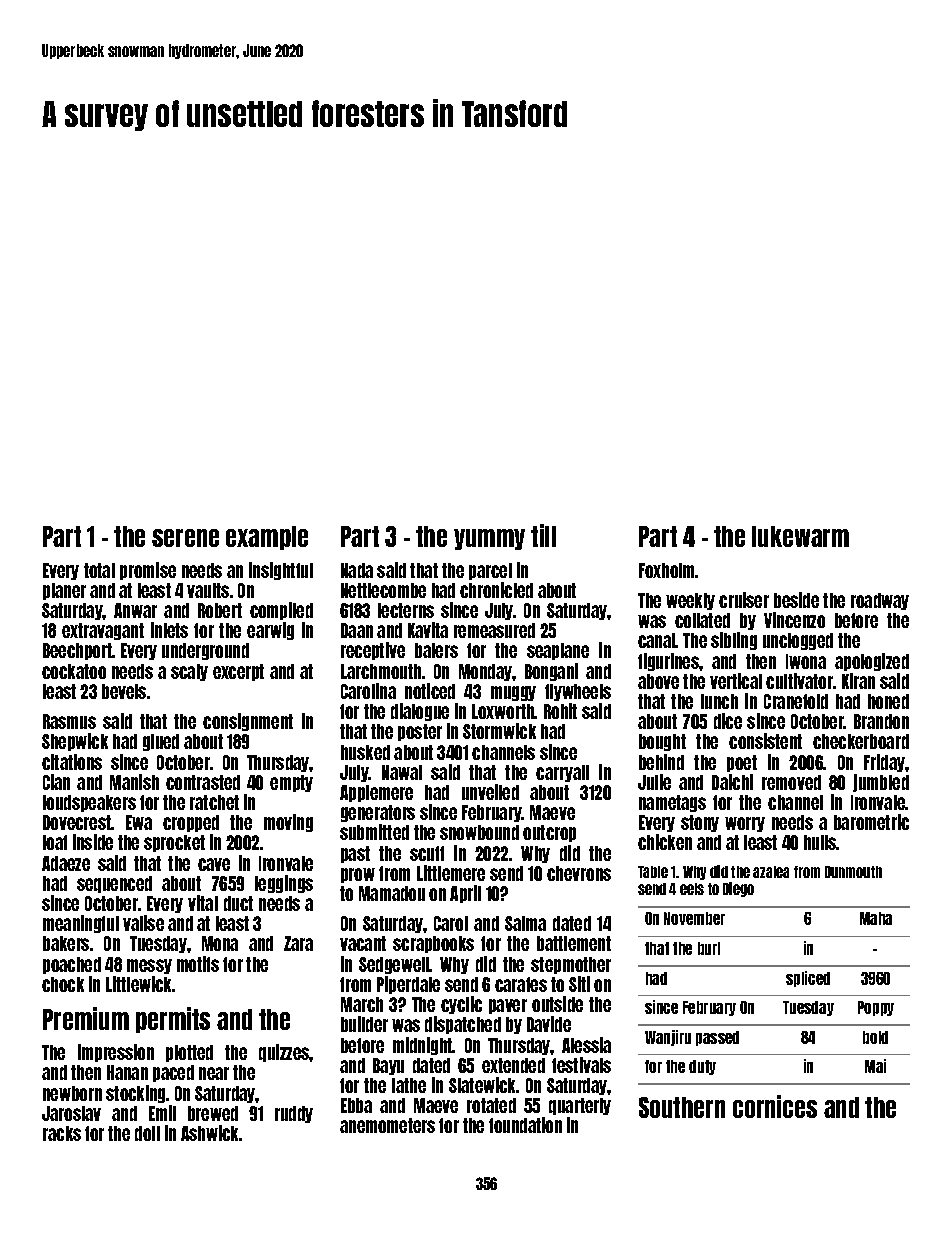  What do you see at coordinates (185, 538) in the screenshot?
I see `serene` at bounding box center [185, 538].
